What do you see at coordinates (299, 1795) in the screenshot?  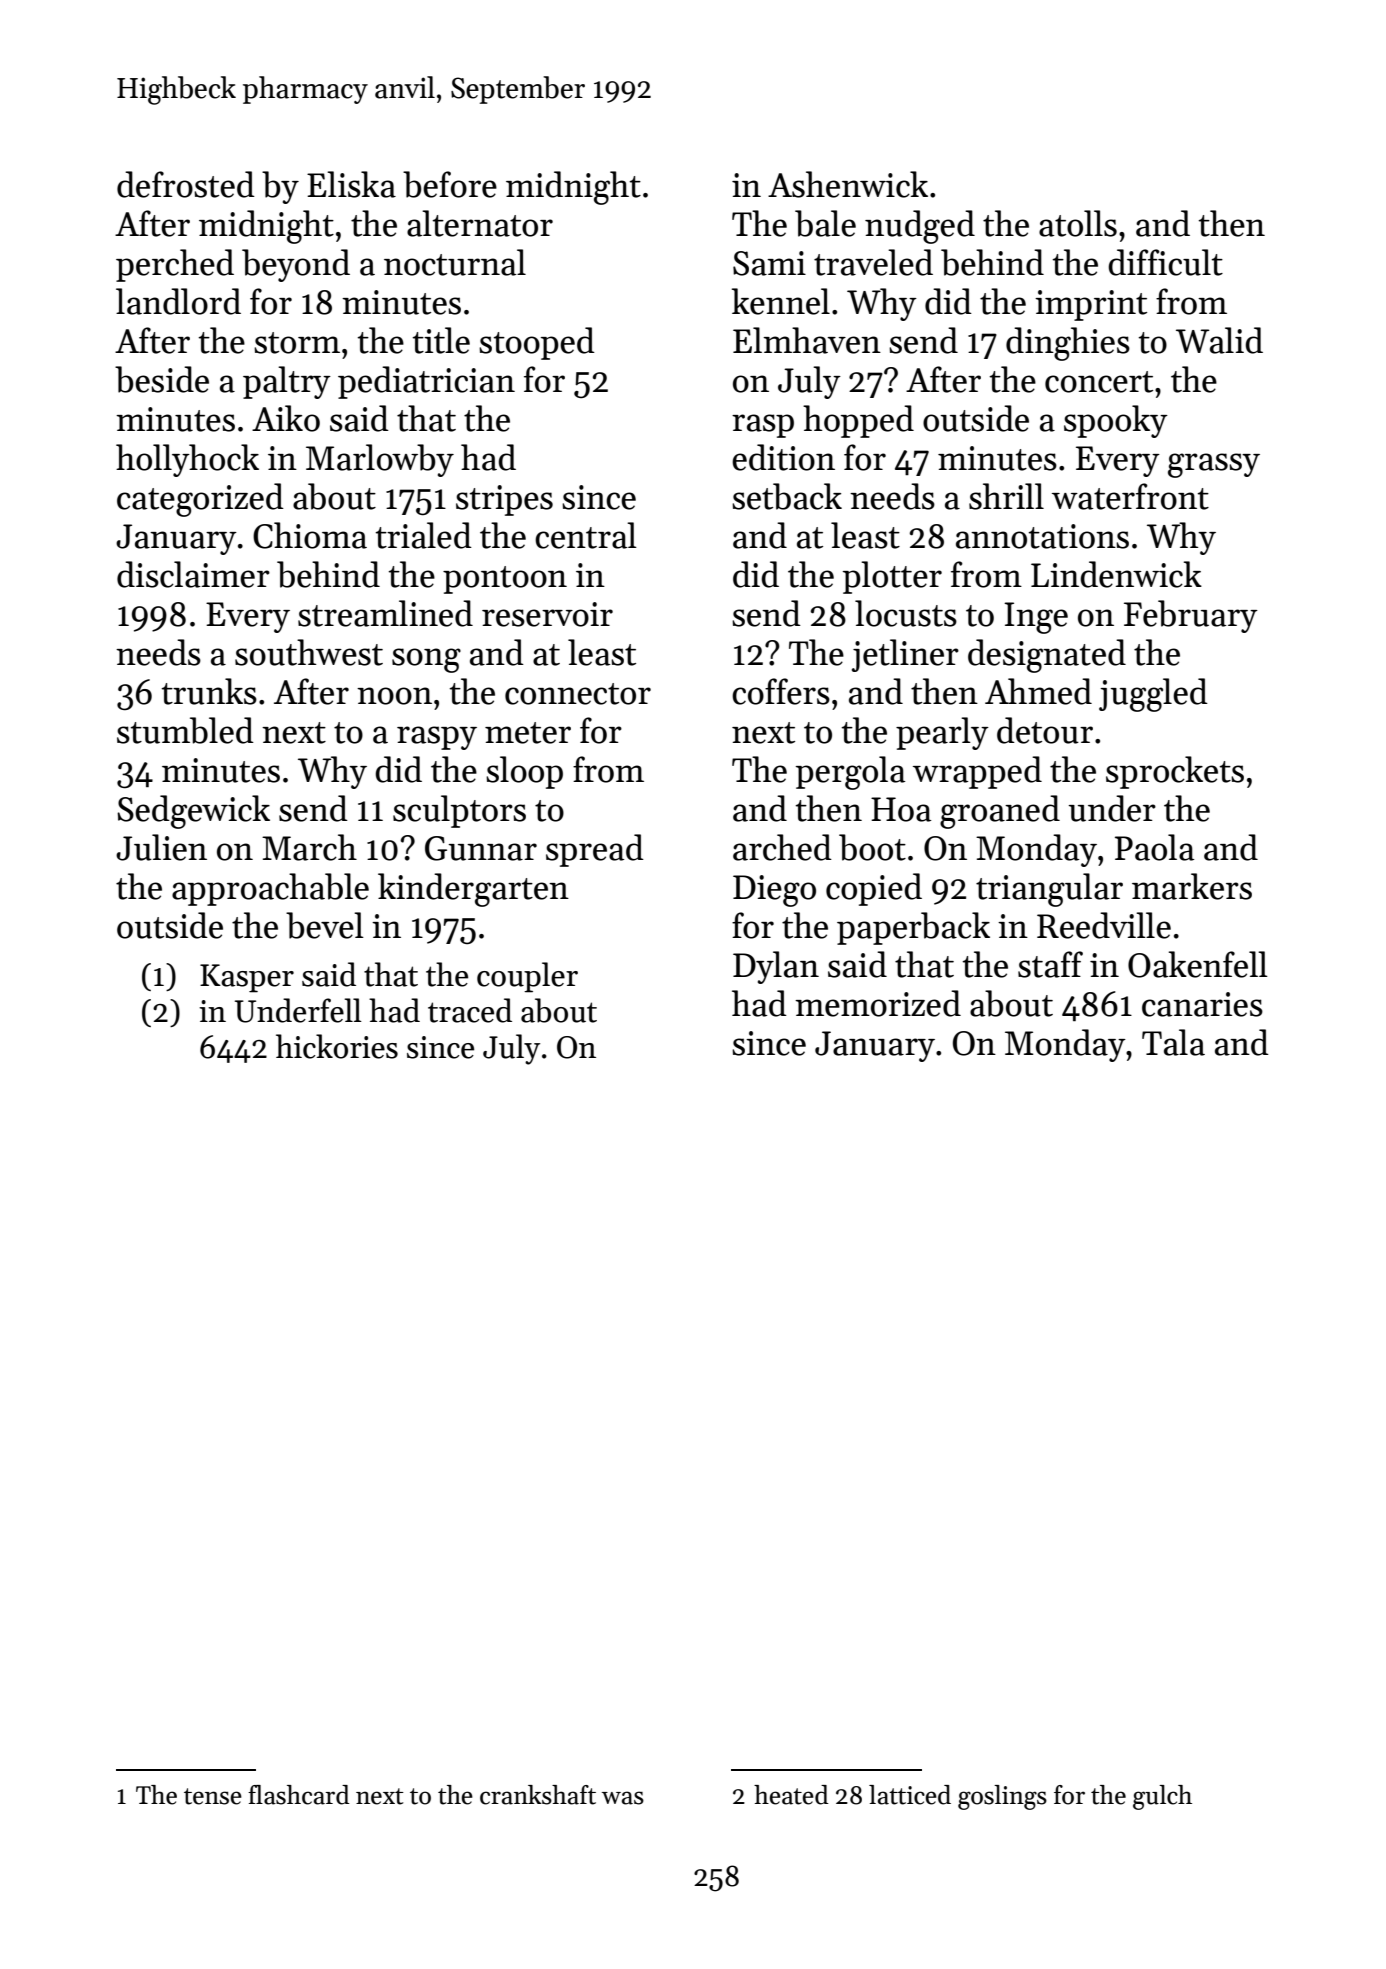 I see `flashcard` at bounding box center [299, 1795].
